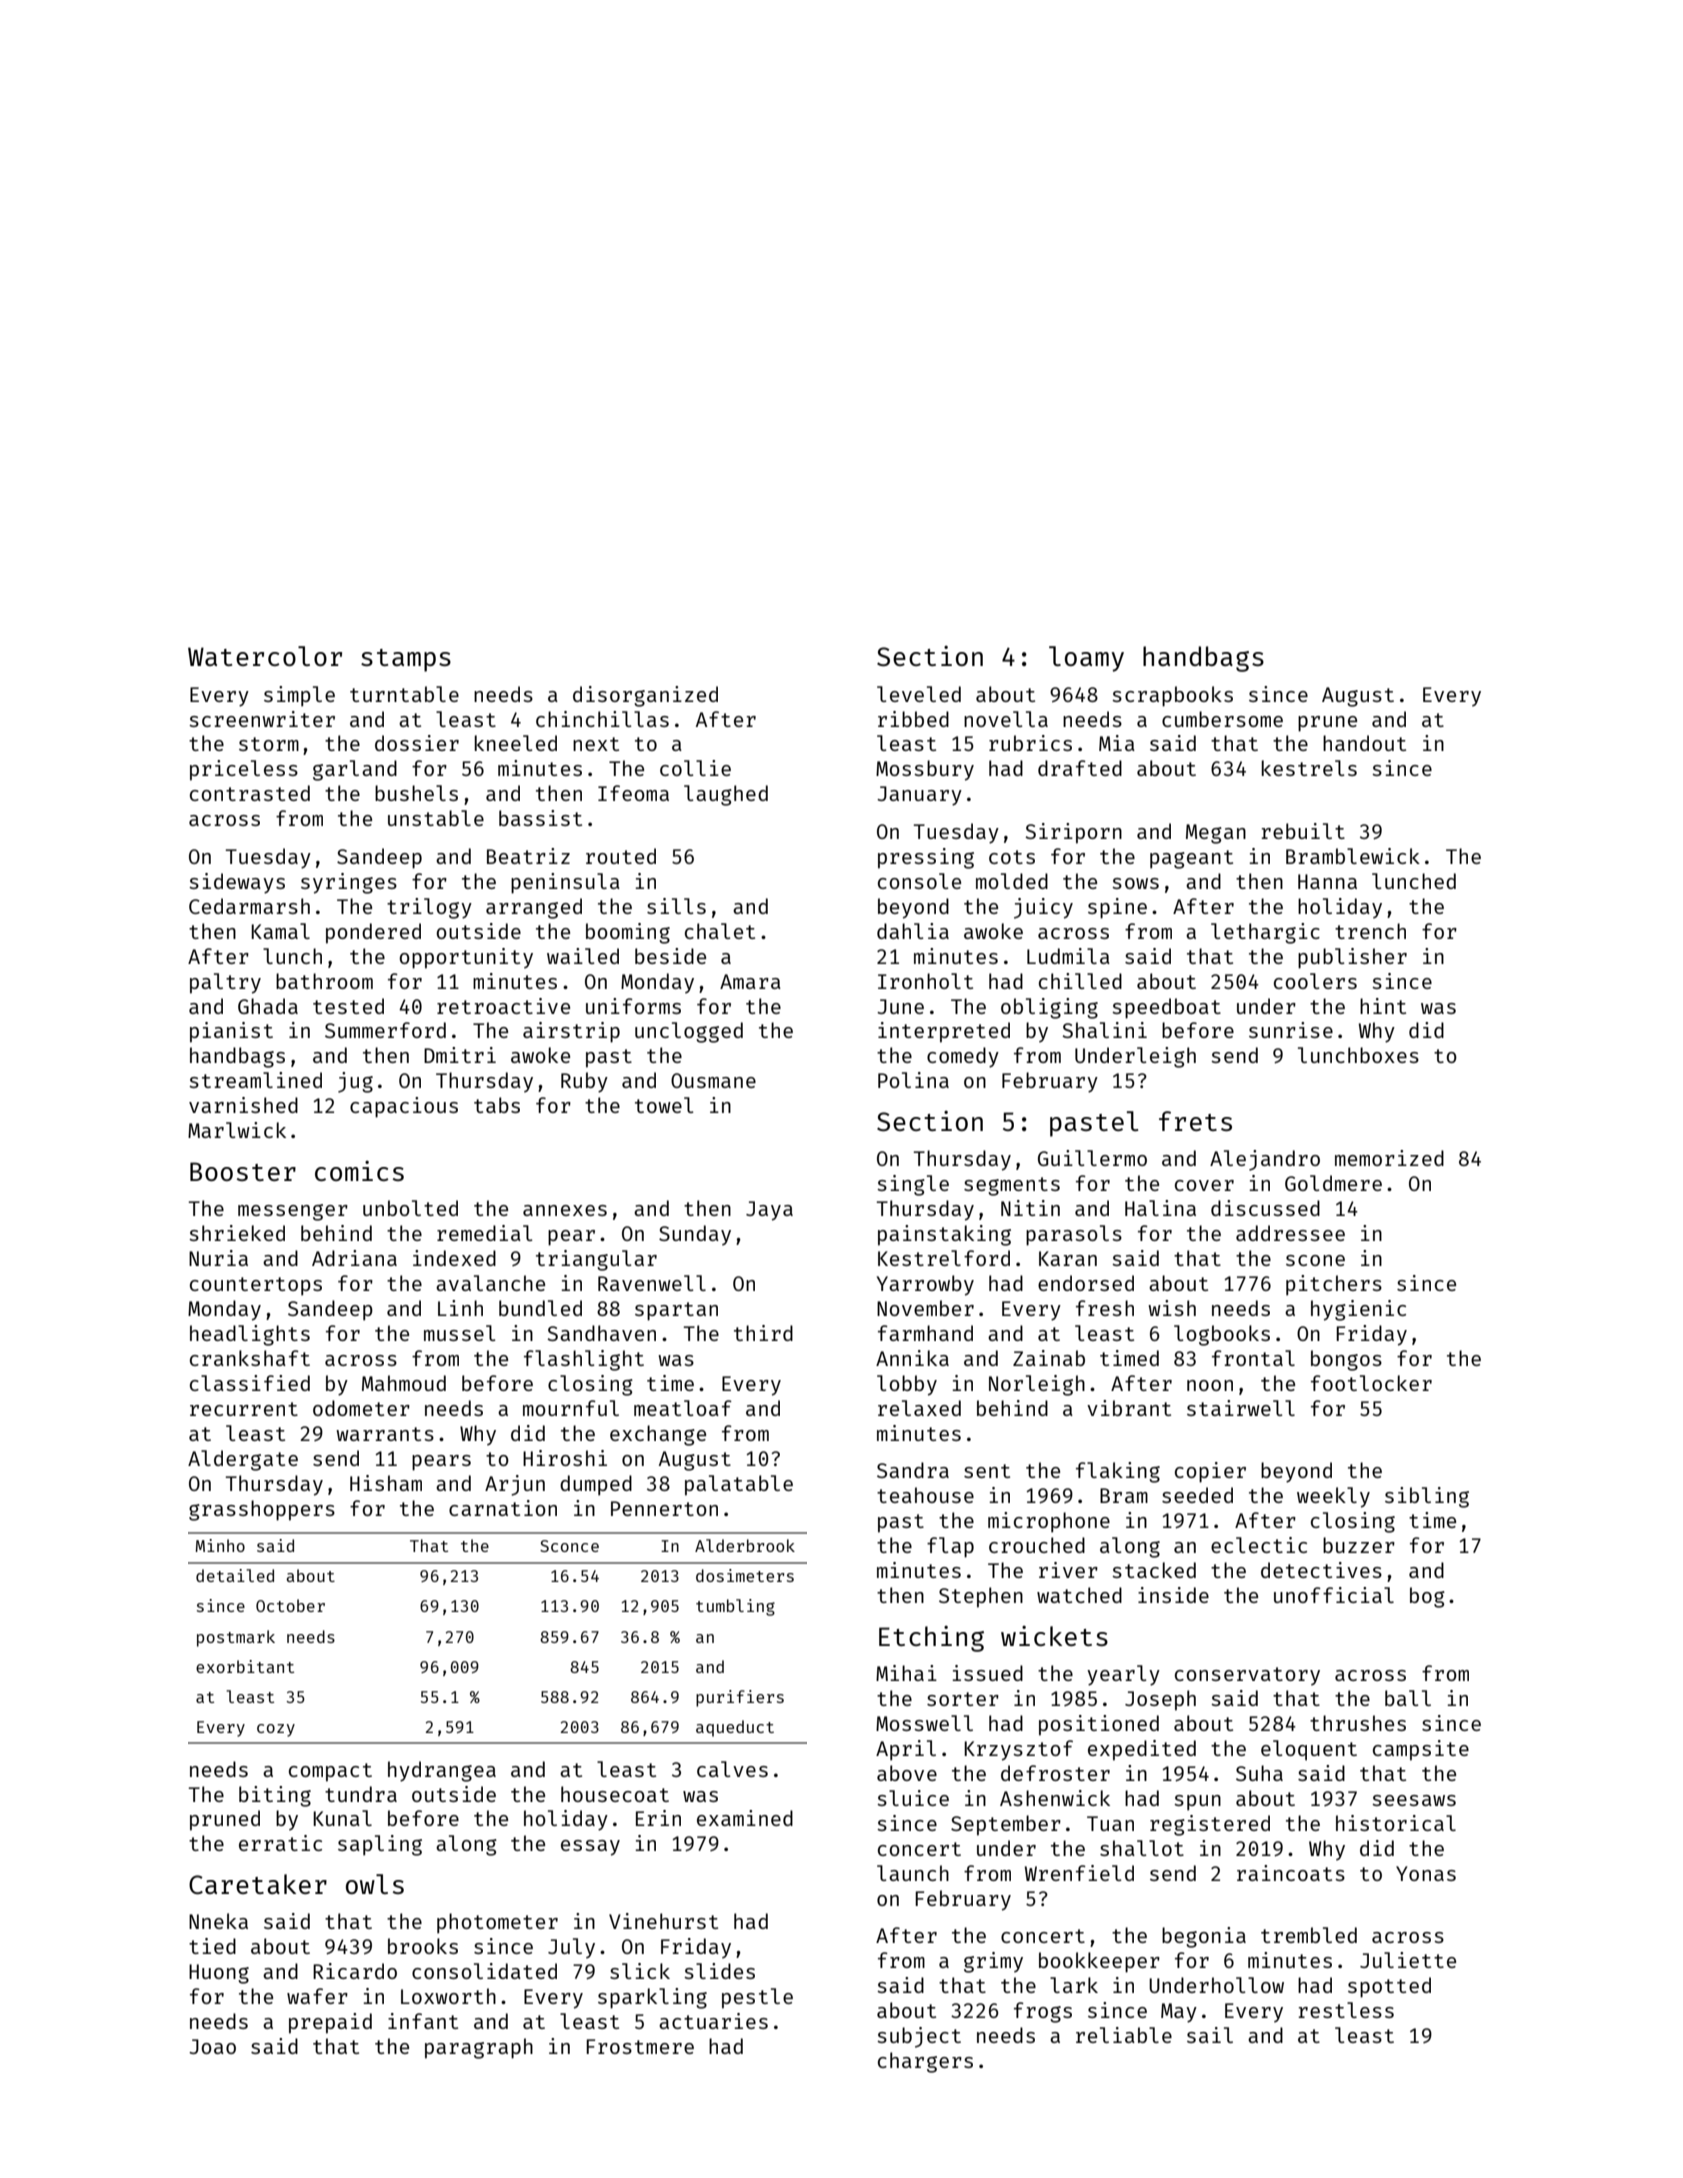 This image has height=2178, width=1683. Describe the element at coordinates (1086, 659) in the image. I see `loamy` at that location.
